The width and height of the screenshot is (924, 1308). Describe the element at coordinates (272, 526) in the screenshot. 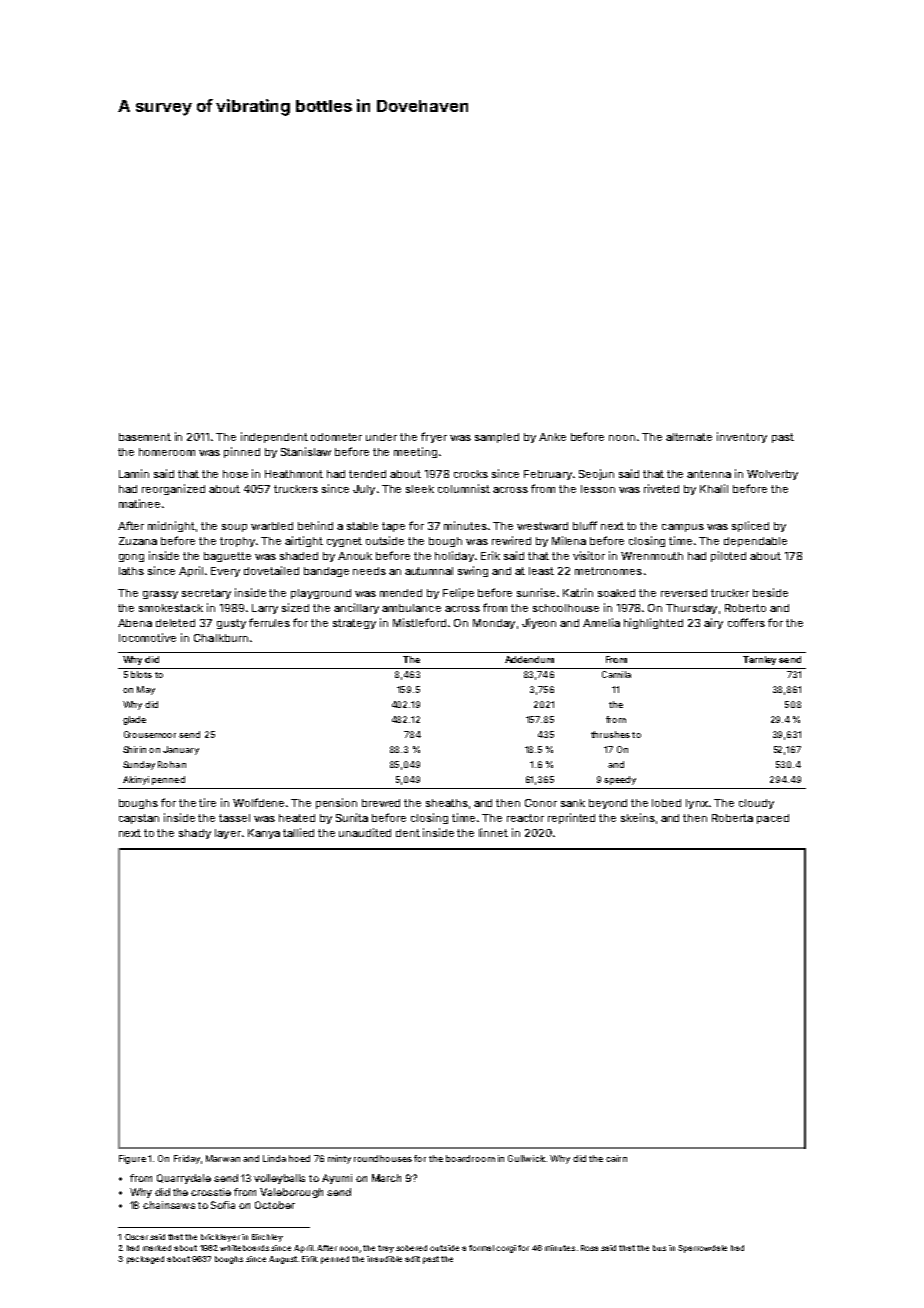

I see `warbled` at that location.
